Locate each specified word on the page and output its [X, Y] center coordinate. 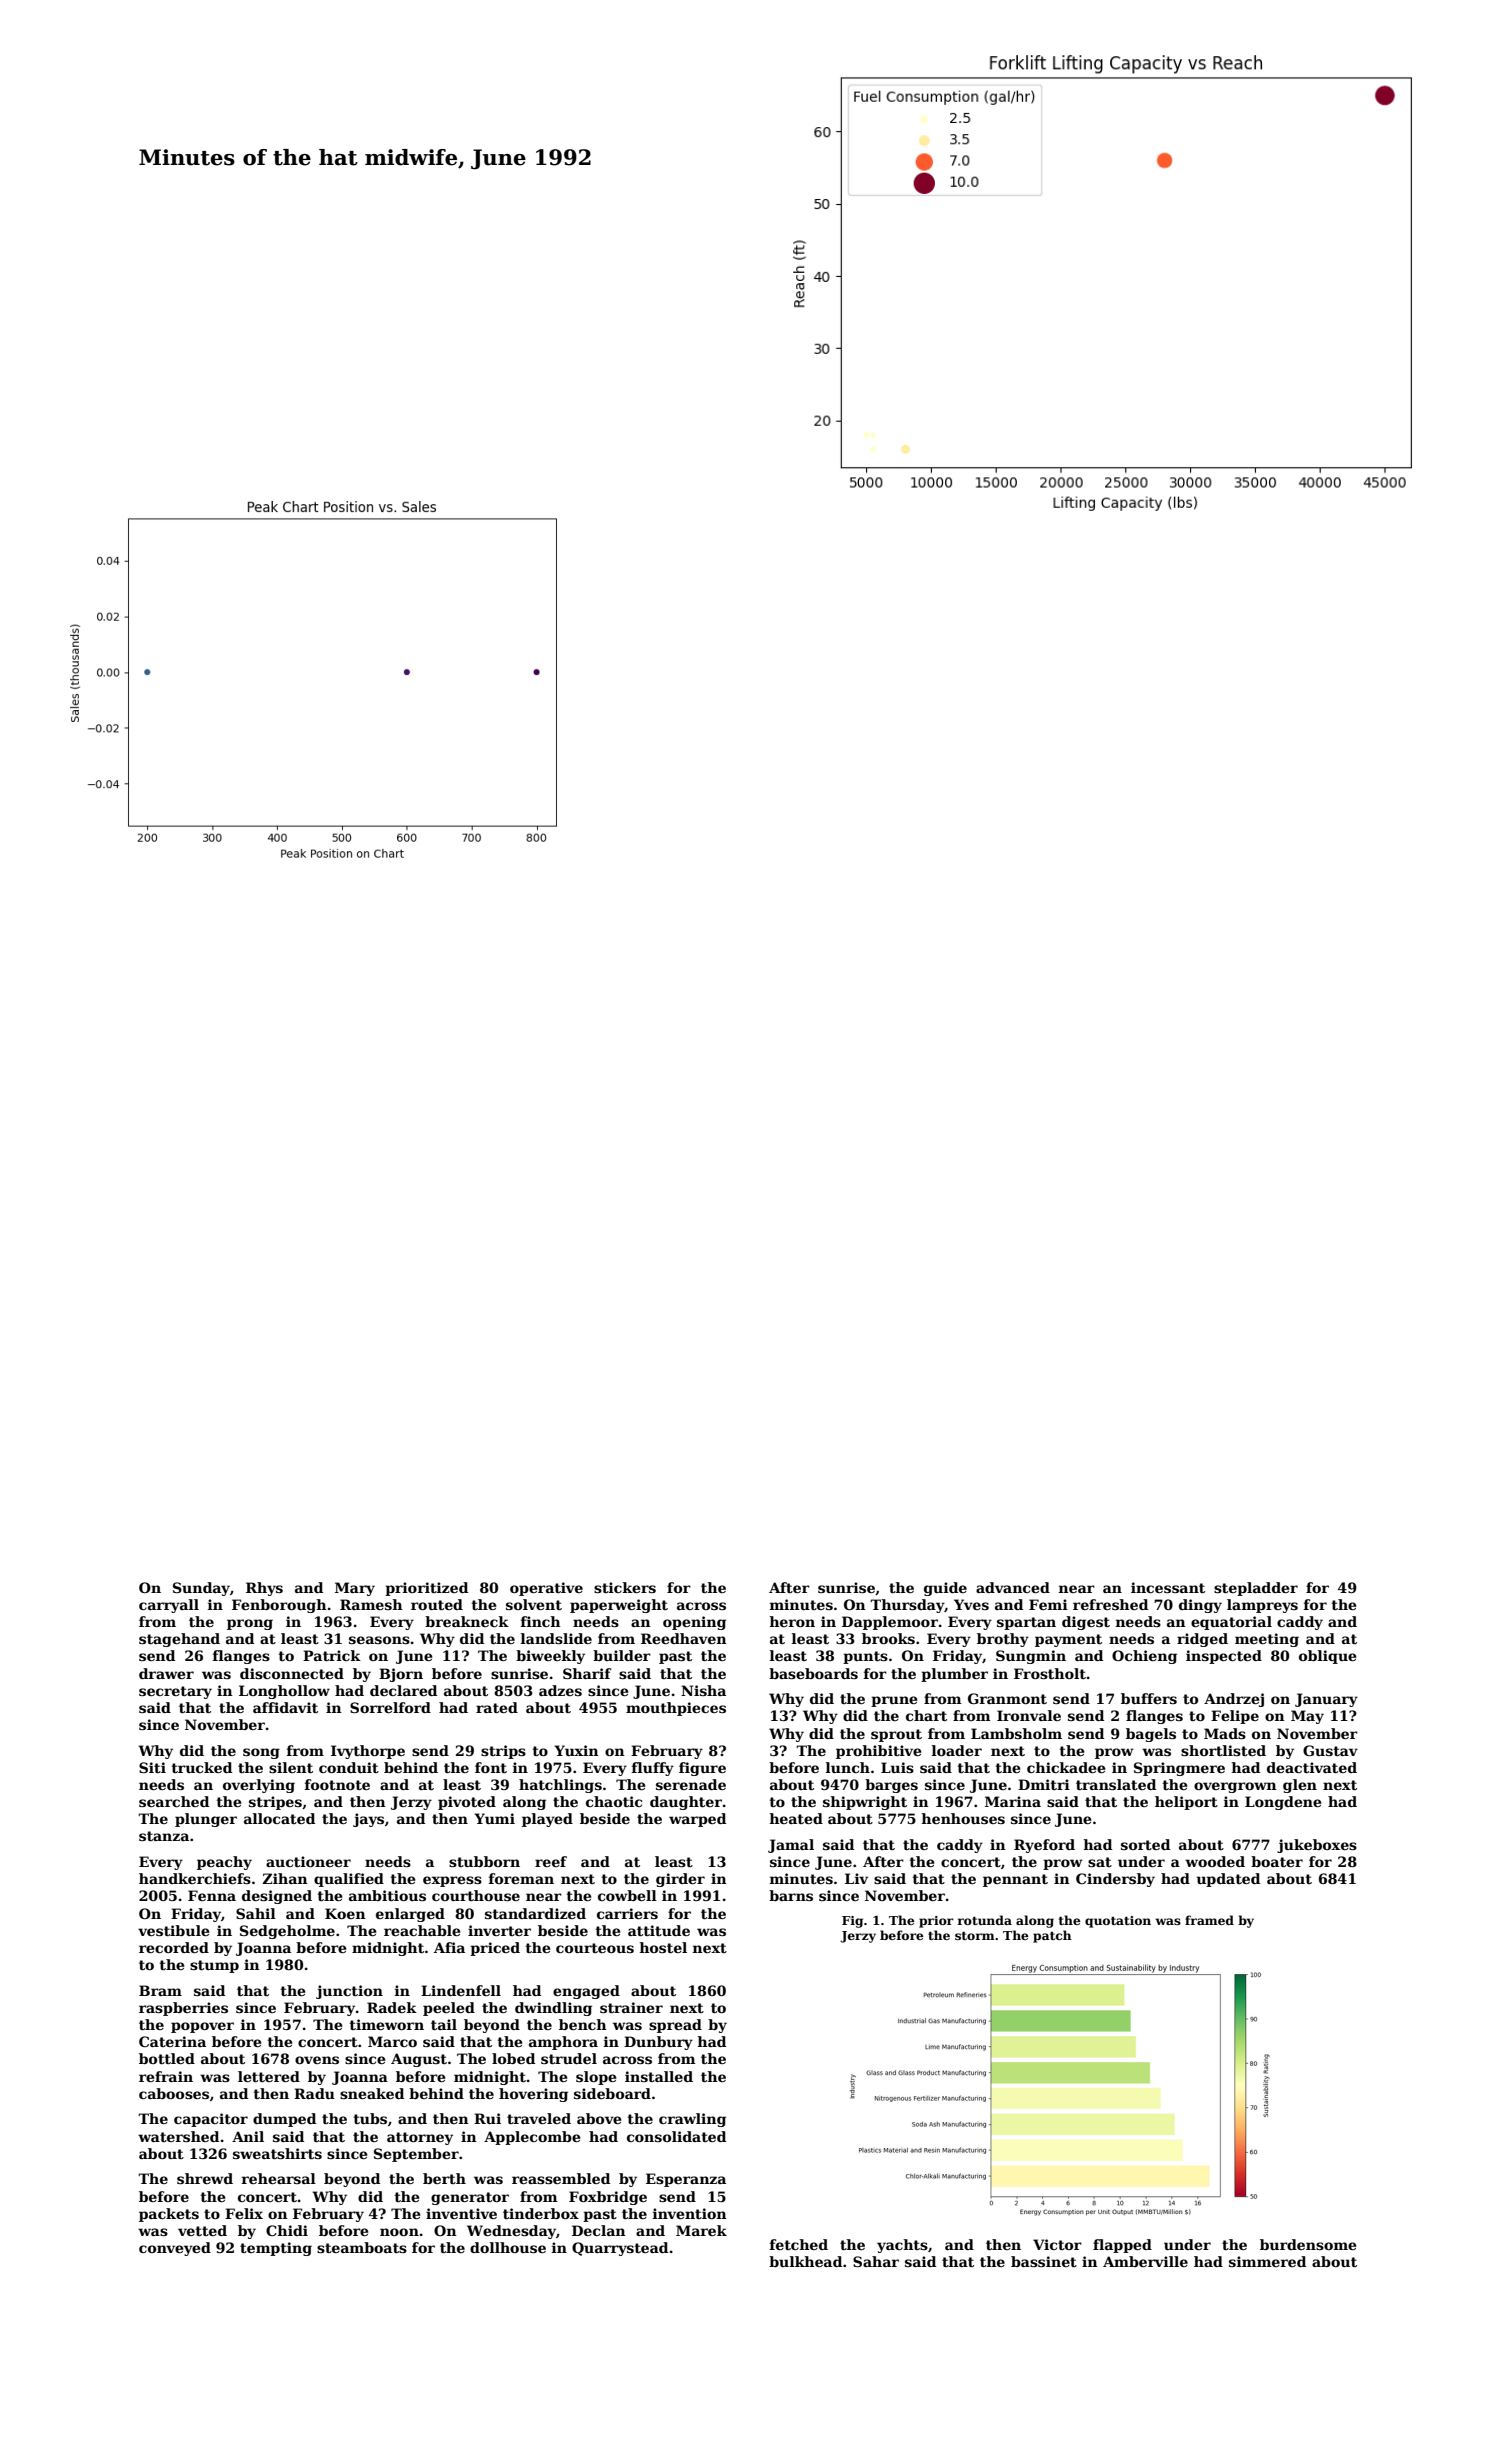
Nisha [703, 1690]
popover [202, 2027]
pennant [1015, 1880]
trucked [202, 1767]
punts [865, 1657]
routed [437, 1604]
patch [1052, 1936]
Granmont [1007, 1698]
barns [791, 1895]
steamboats [362, 2247]
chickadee [1066, 1767]
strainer [631, 2007]
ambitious [387, 1895]
